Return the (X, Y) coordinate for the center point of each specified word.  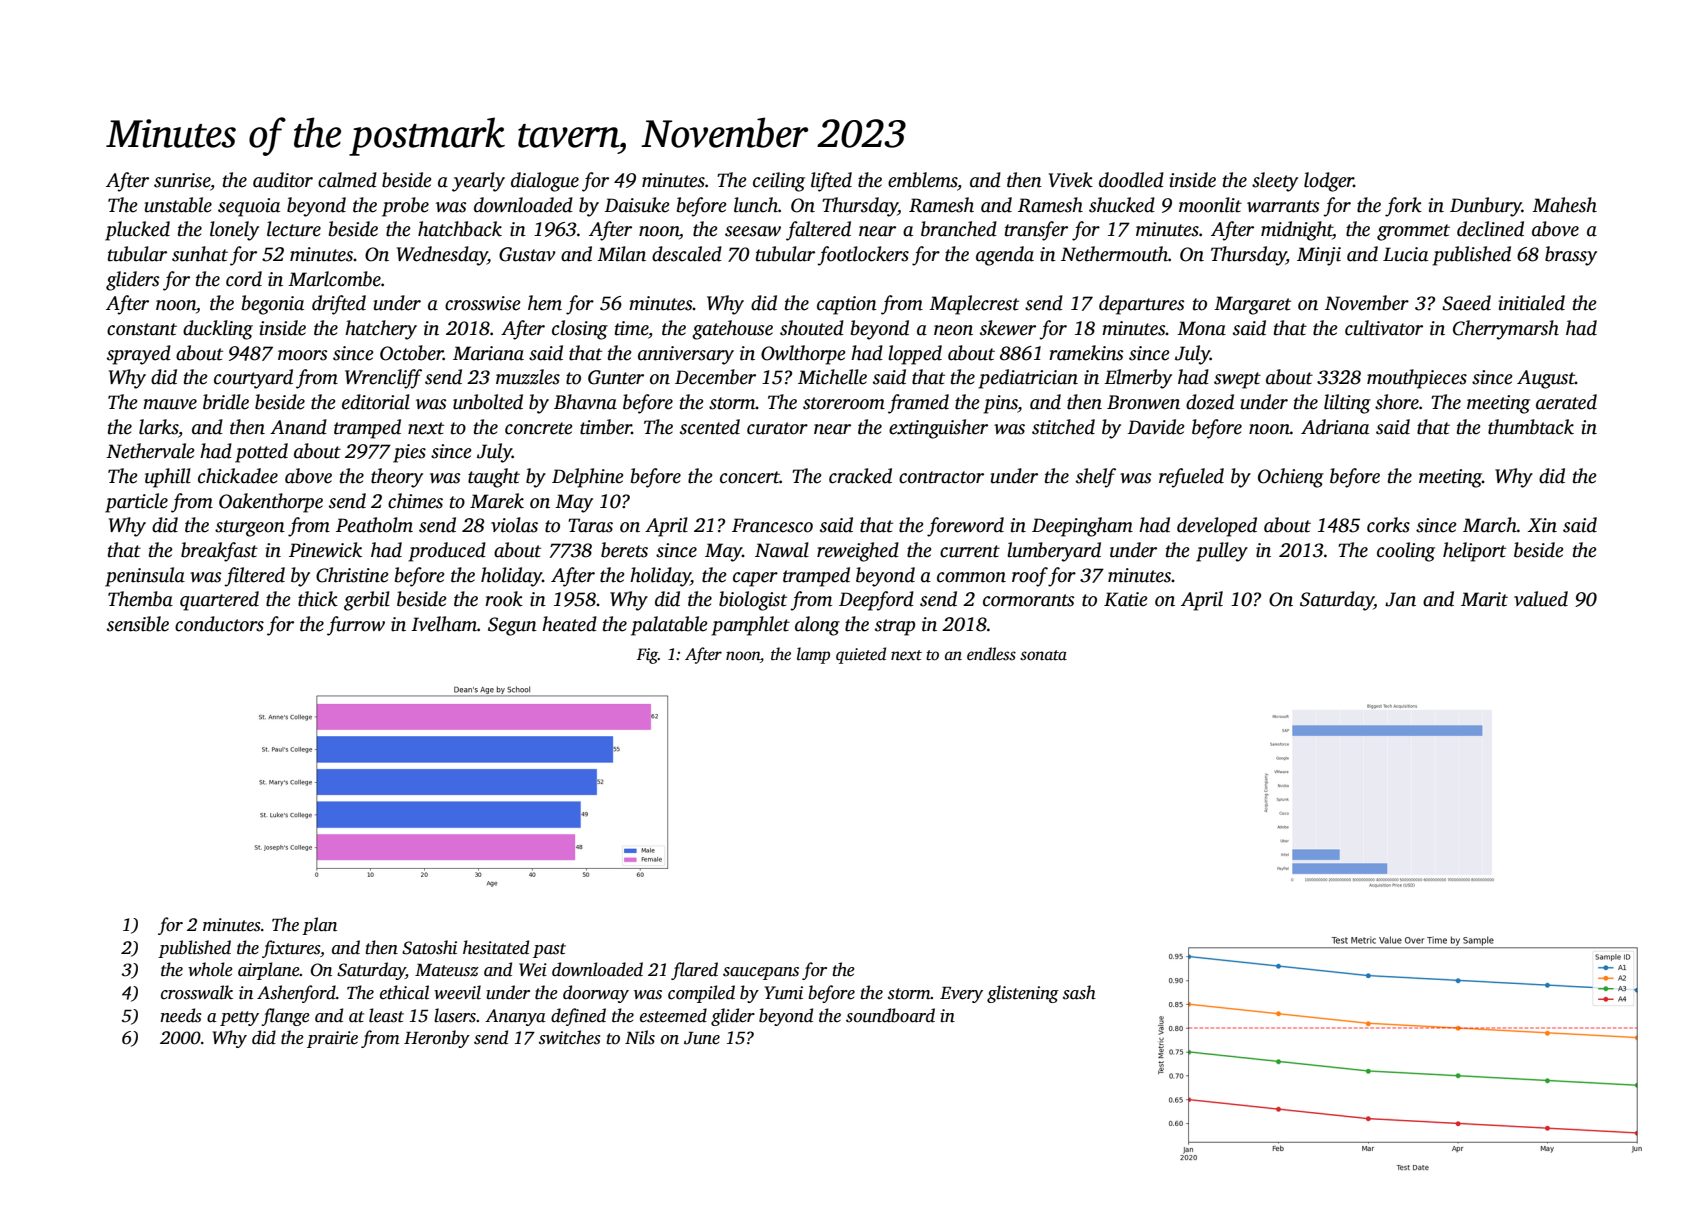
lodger (1329, 182)
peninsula (145, 577)
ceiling (779, 182)
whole (210, 969)
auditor (283, 180)
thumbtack (1531, 427)
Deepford (876, 601)
